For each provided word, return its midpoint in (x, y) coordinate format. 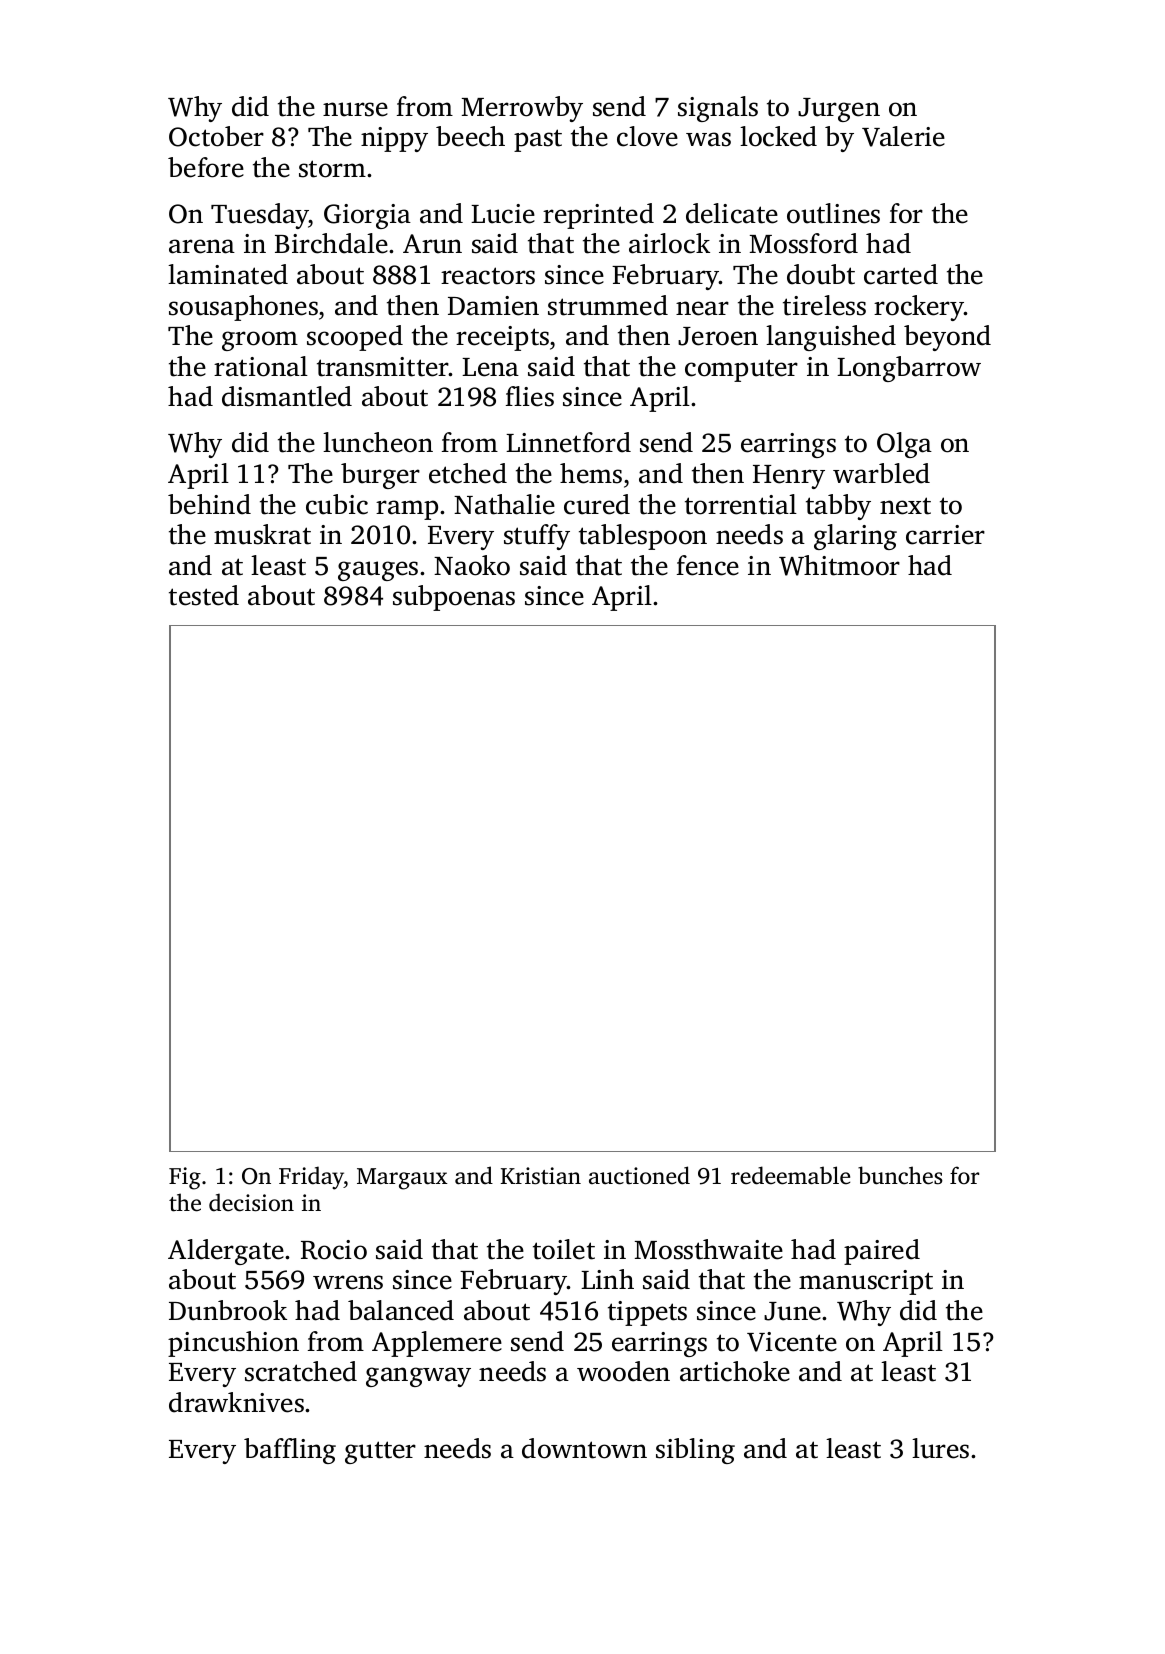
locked (778, 136)
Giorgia (367, 216)
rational (261, 366)
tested (204, 595)
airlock (669, 243)
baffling (290, 1451)
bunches (900, 1175)
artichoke (735, 1371)
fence (708, 565)
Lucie (503, 214)
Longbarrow (909, 369)
